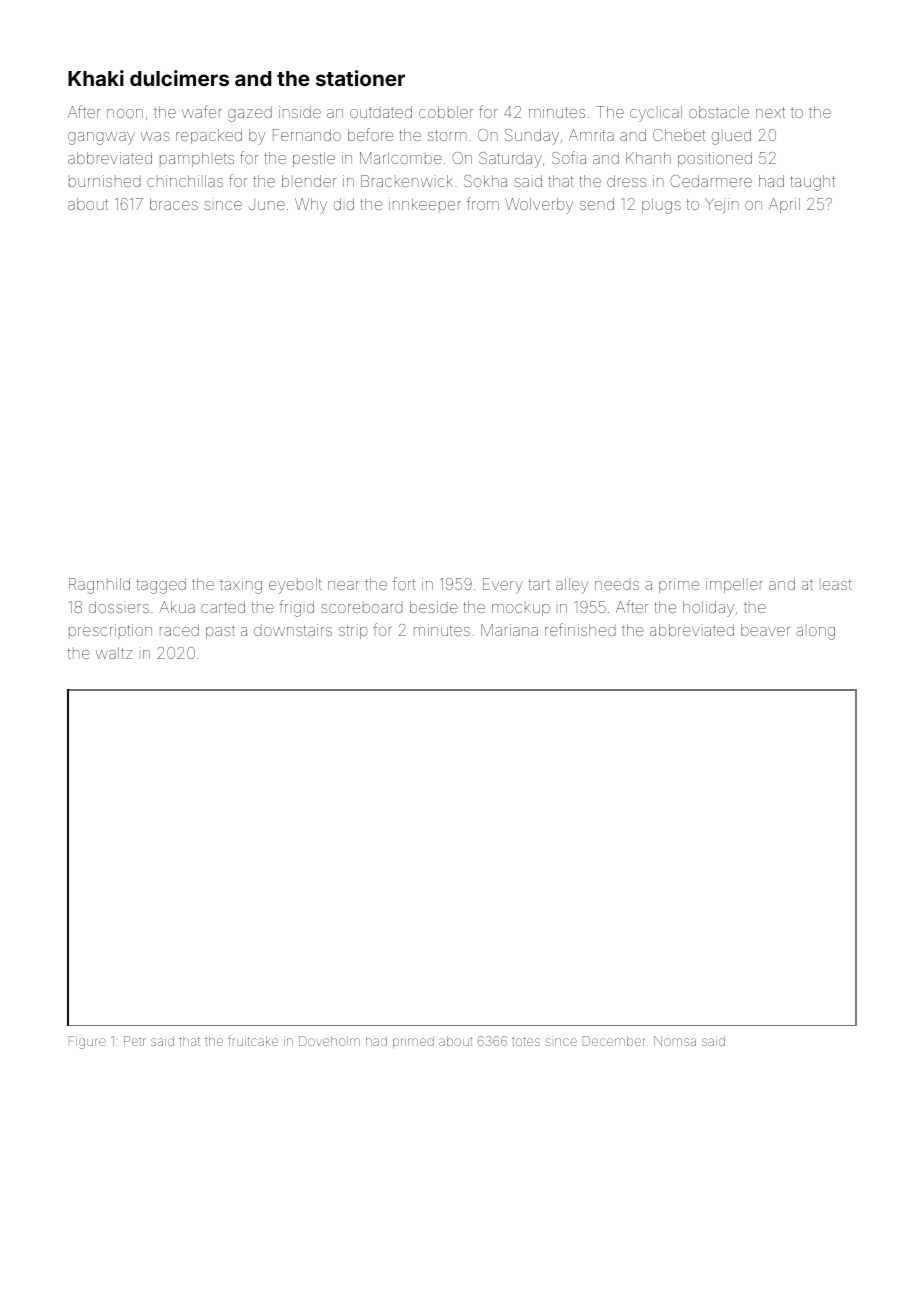 This screenshot has height=1311, width=924. I want to click on Doveholm, so click(329, 1041).
